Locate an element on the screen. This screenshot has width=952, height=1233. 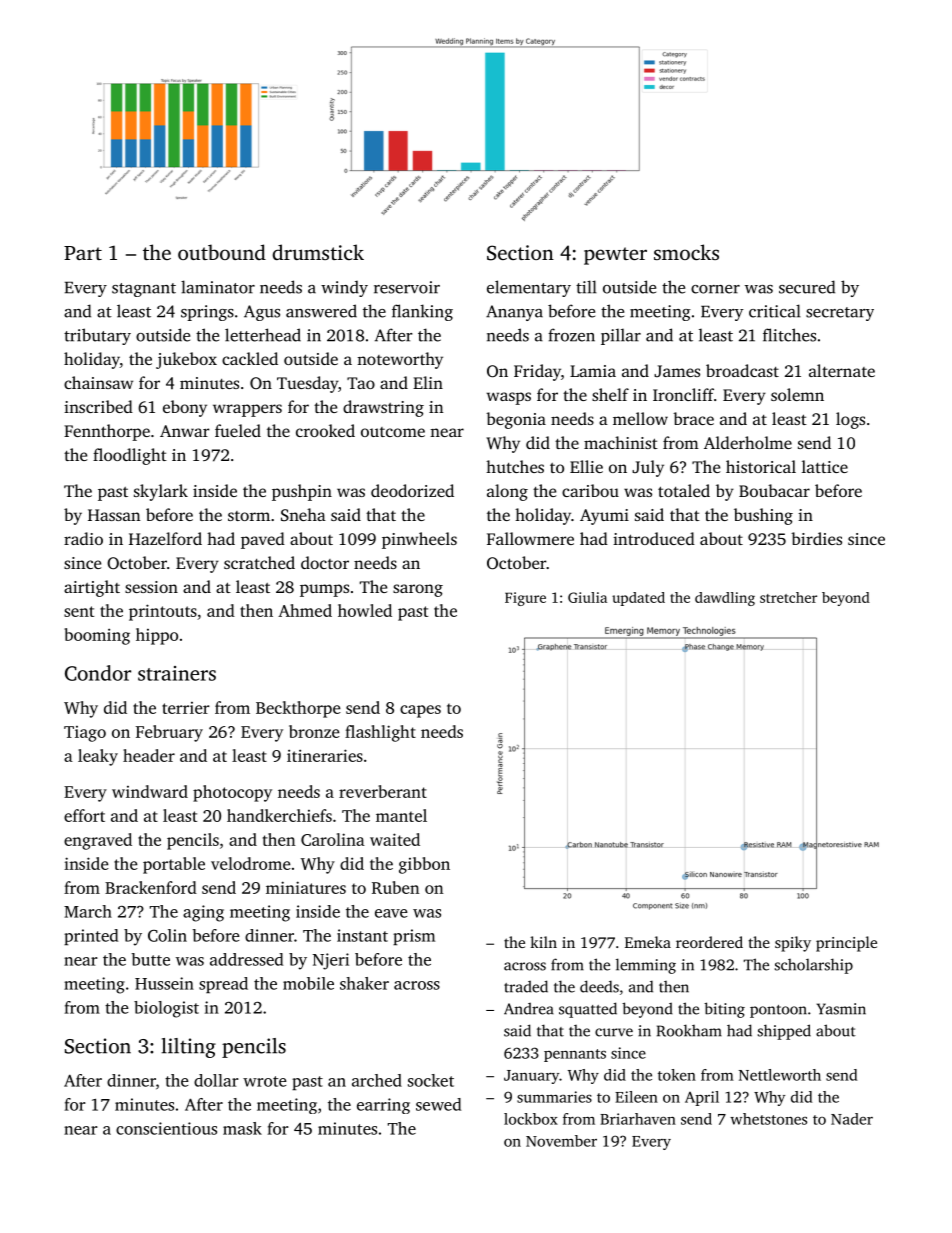
windy is located at coordinates (344, 289).
